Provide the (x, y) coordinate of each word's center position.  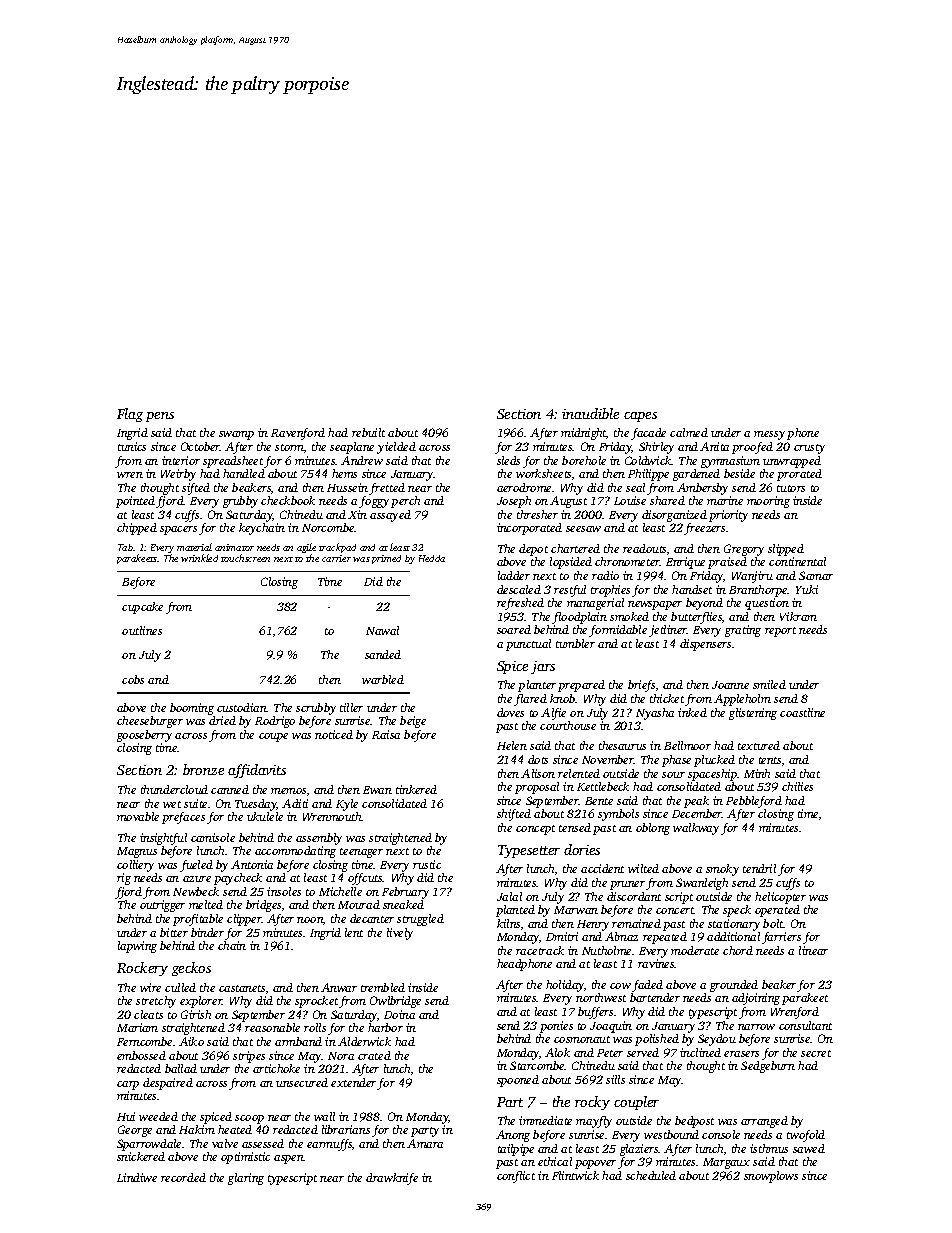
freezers (704, 529)
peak (696, 802)
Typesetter (529, 851)
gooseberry (144, 736)
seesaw (583, 529)
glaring (246, 1179)
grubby (240, 502)
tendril (759, 868)
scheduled (651, 1175)
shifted (514, 815)
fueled (196, 866)
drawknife (392, 1179)
